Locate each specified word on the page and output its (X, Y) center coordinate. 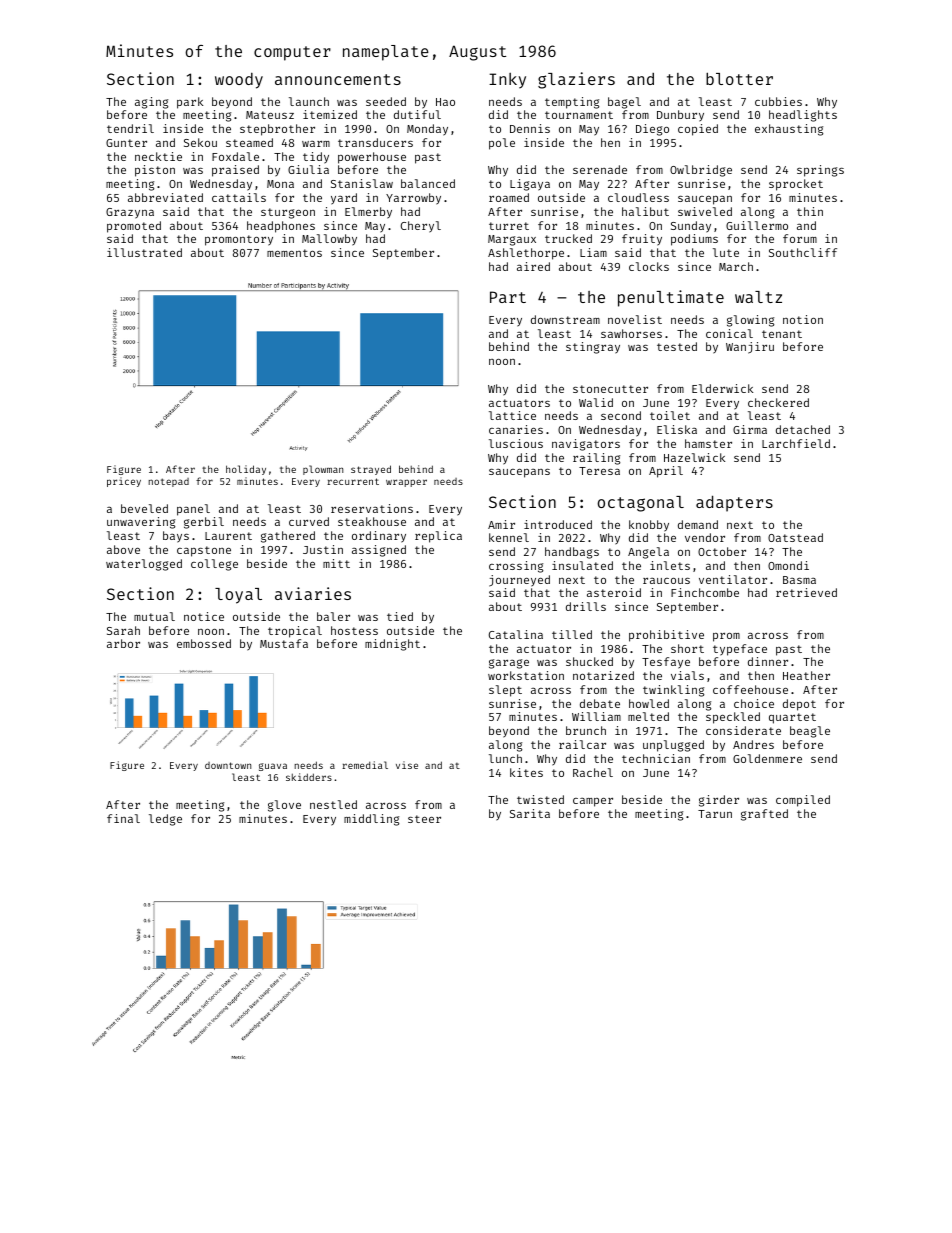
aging (151, 103)
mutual (154, 616)
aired (533, 266)
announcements (338, 79)
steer (424, 819)
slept (505, 691)
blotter (739, 78)
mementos (294, 253)
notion (803, 319)
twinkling (673, 691)
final (123, 818)
